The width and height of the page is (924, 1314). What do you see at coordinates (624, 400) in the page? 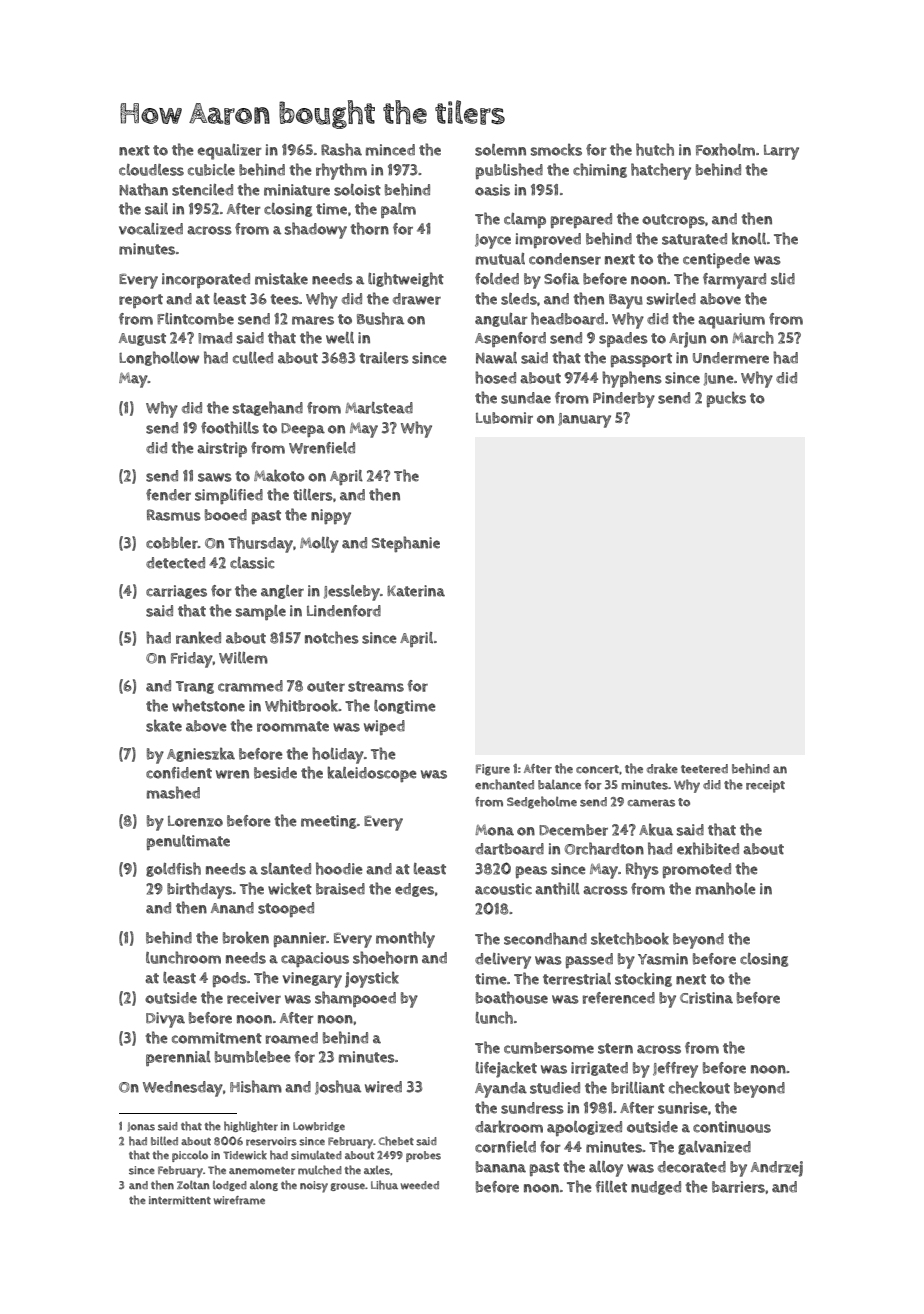
I see `Pinderby` at bounding box center [624, 400].
